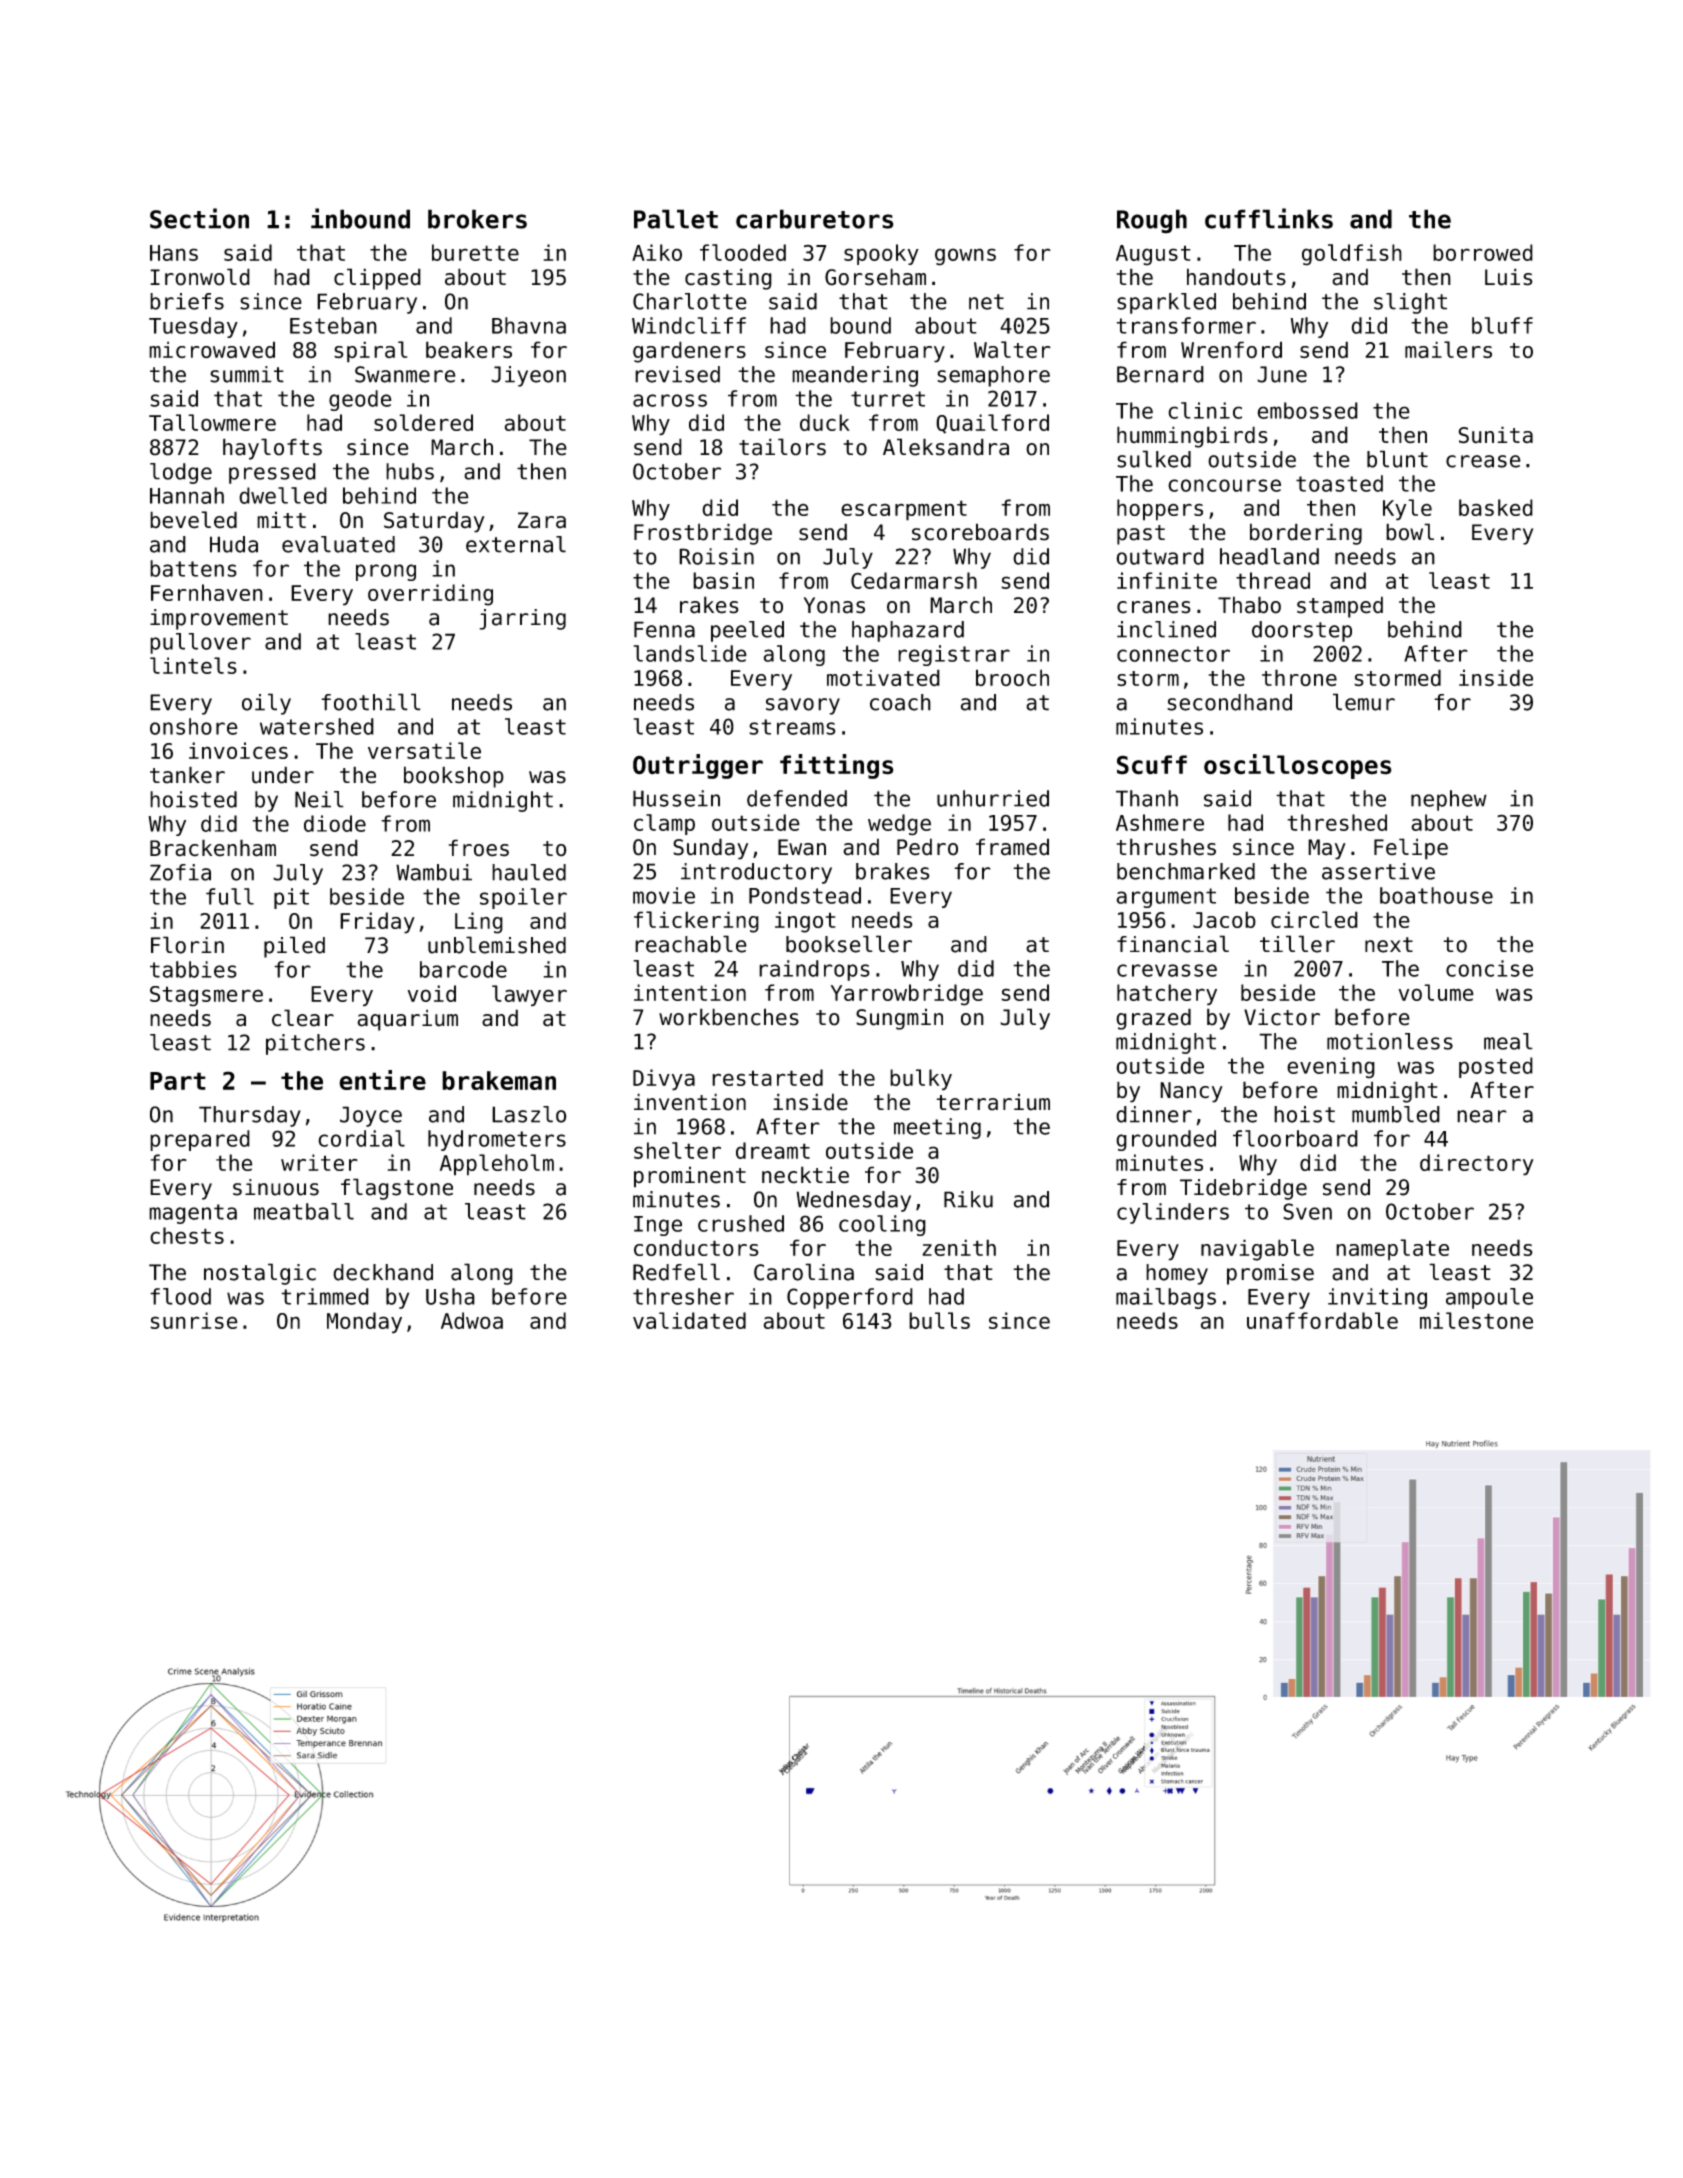 The height and width of the screenshot is (2178, 1683). I want to click on borrowed, so click(1483, 252).
